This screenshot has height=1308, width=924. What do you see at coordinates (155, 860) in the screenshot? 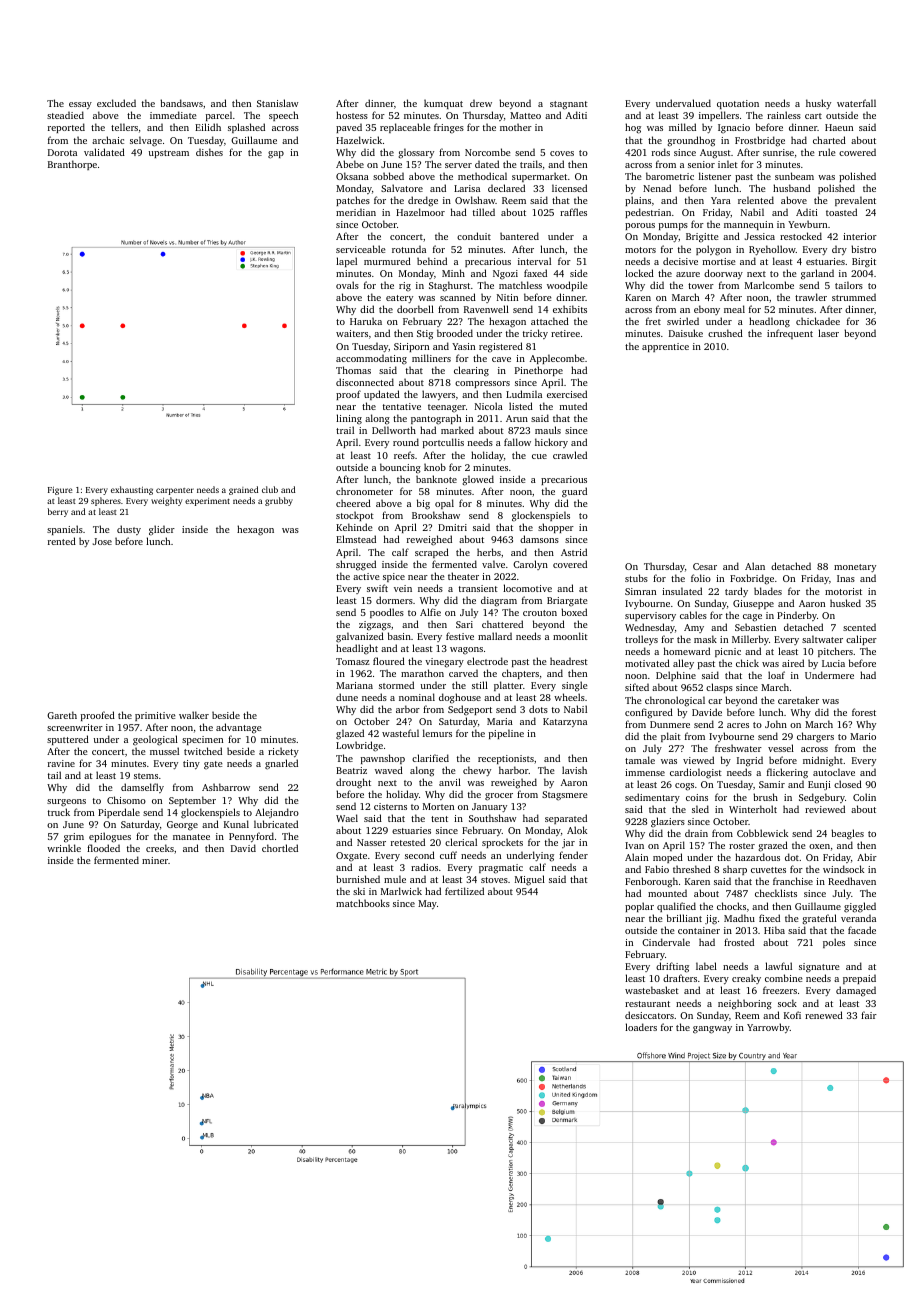
I see `miner` at bounding box center [155, 860].
